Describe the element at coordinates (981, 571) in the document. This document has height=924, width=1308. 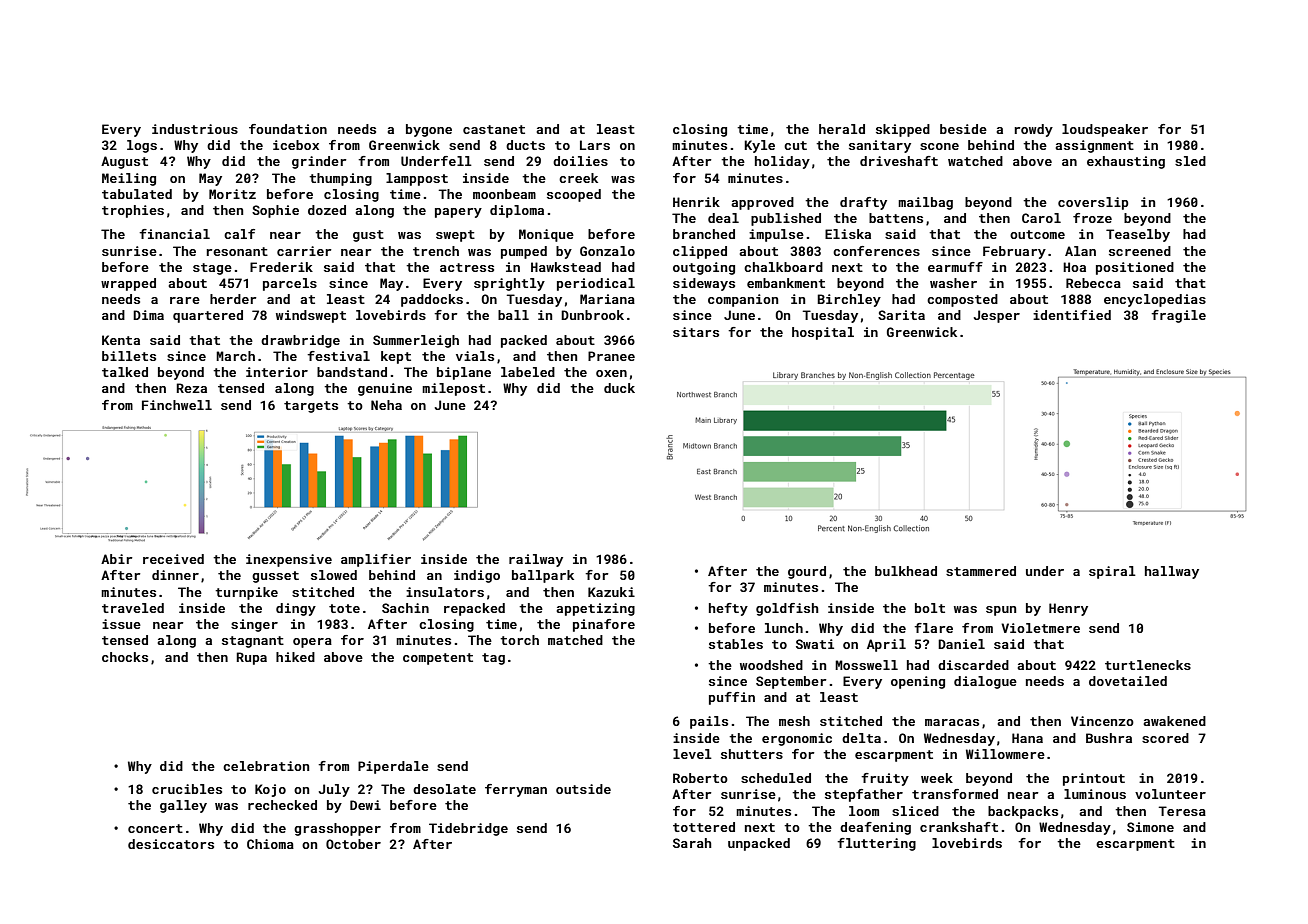
I see `stammered` at that location.
